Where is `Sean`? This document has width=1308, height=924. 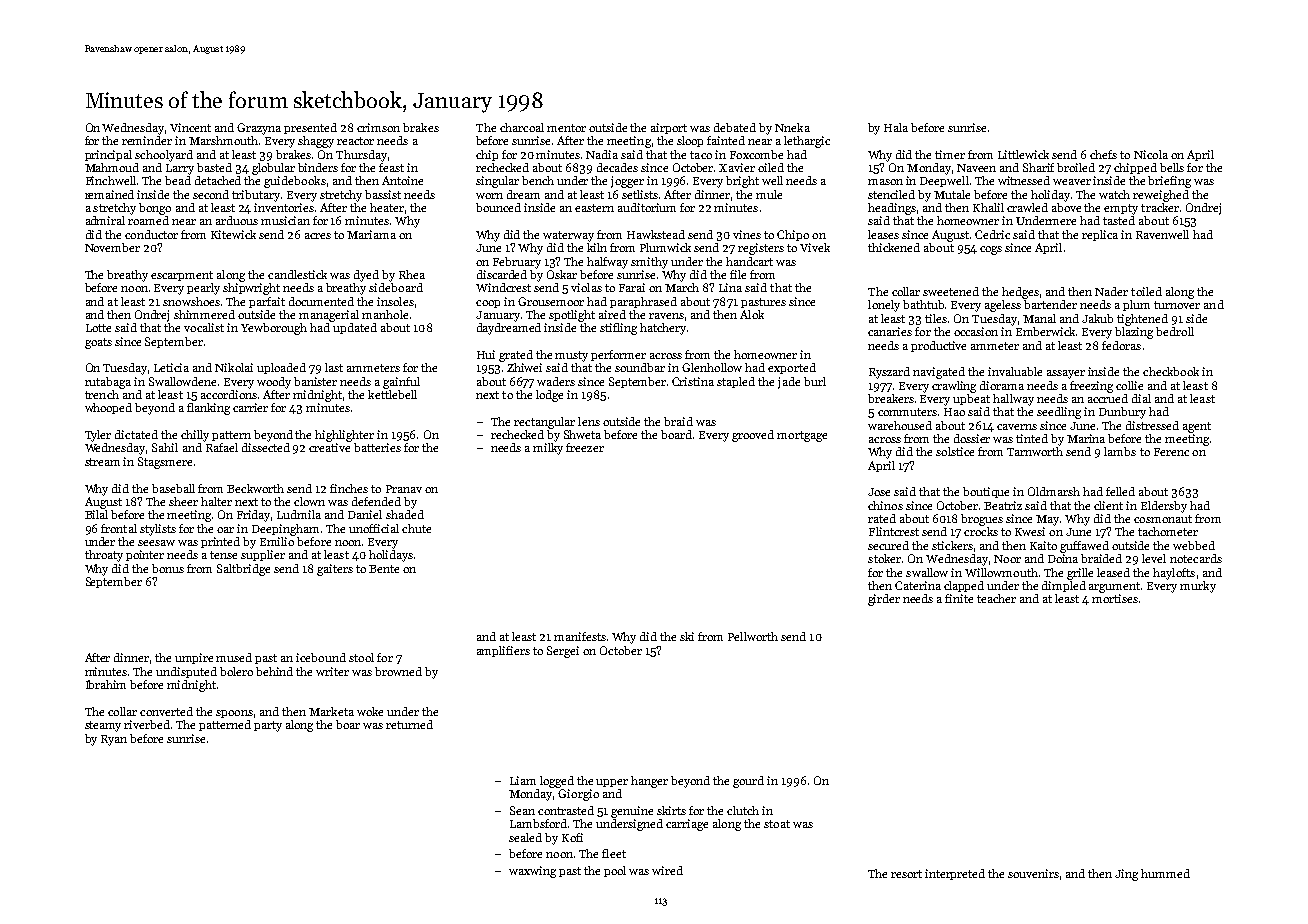
Sean is located at coordinates (522, 810).
